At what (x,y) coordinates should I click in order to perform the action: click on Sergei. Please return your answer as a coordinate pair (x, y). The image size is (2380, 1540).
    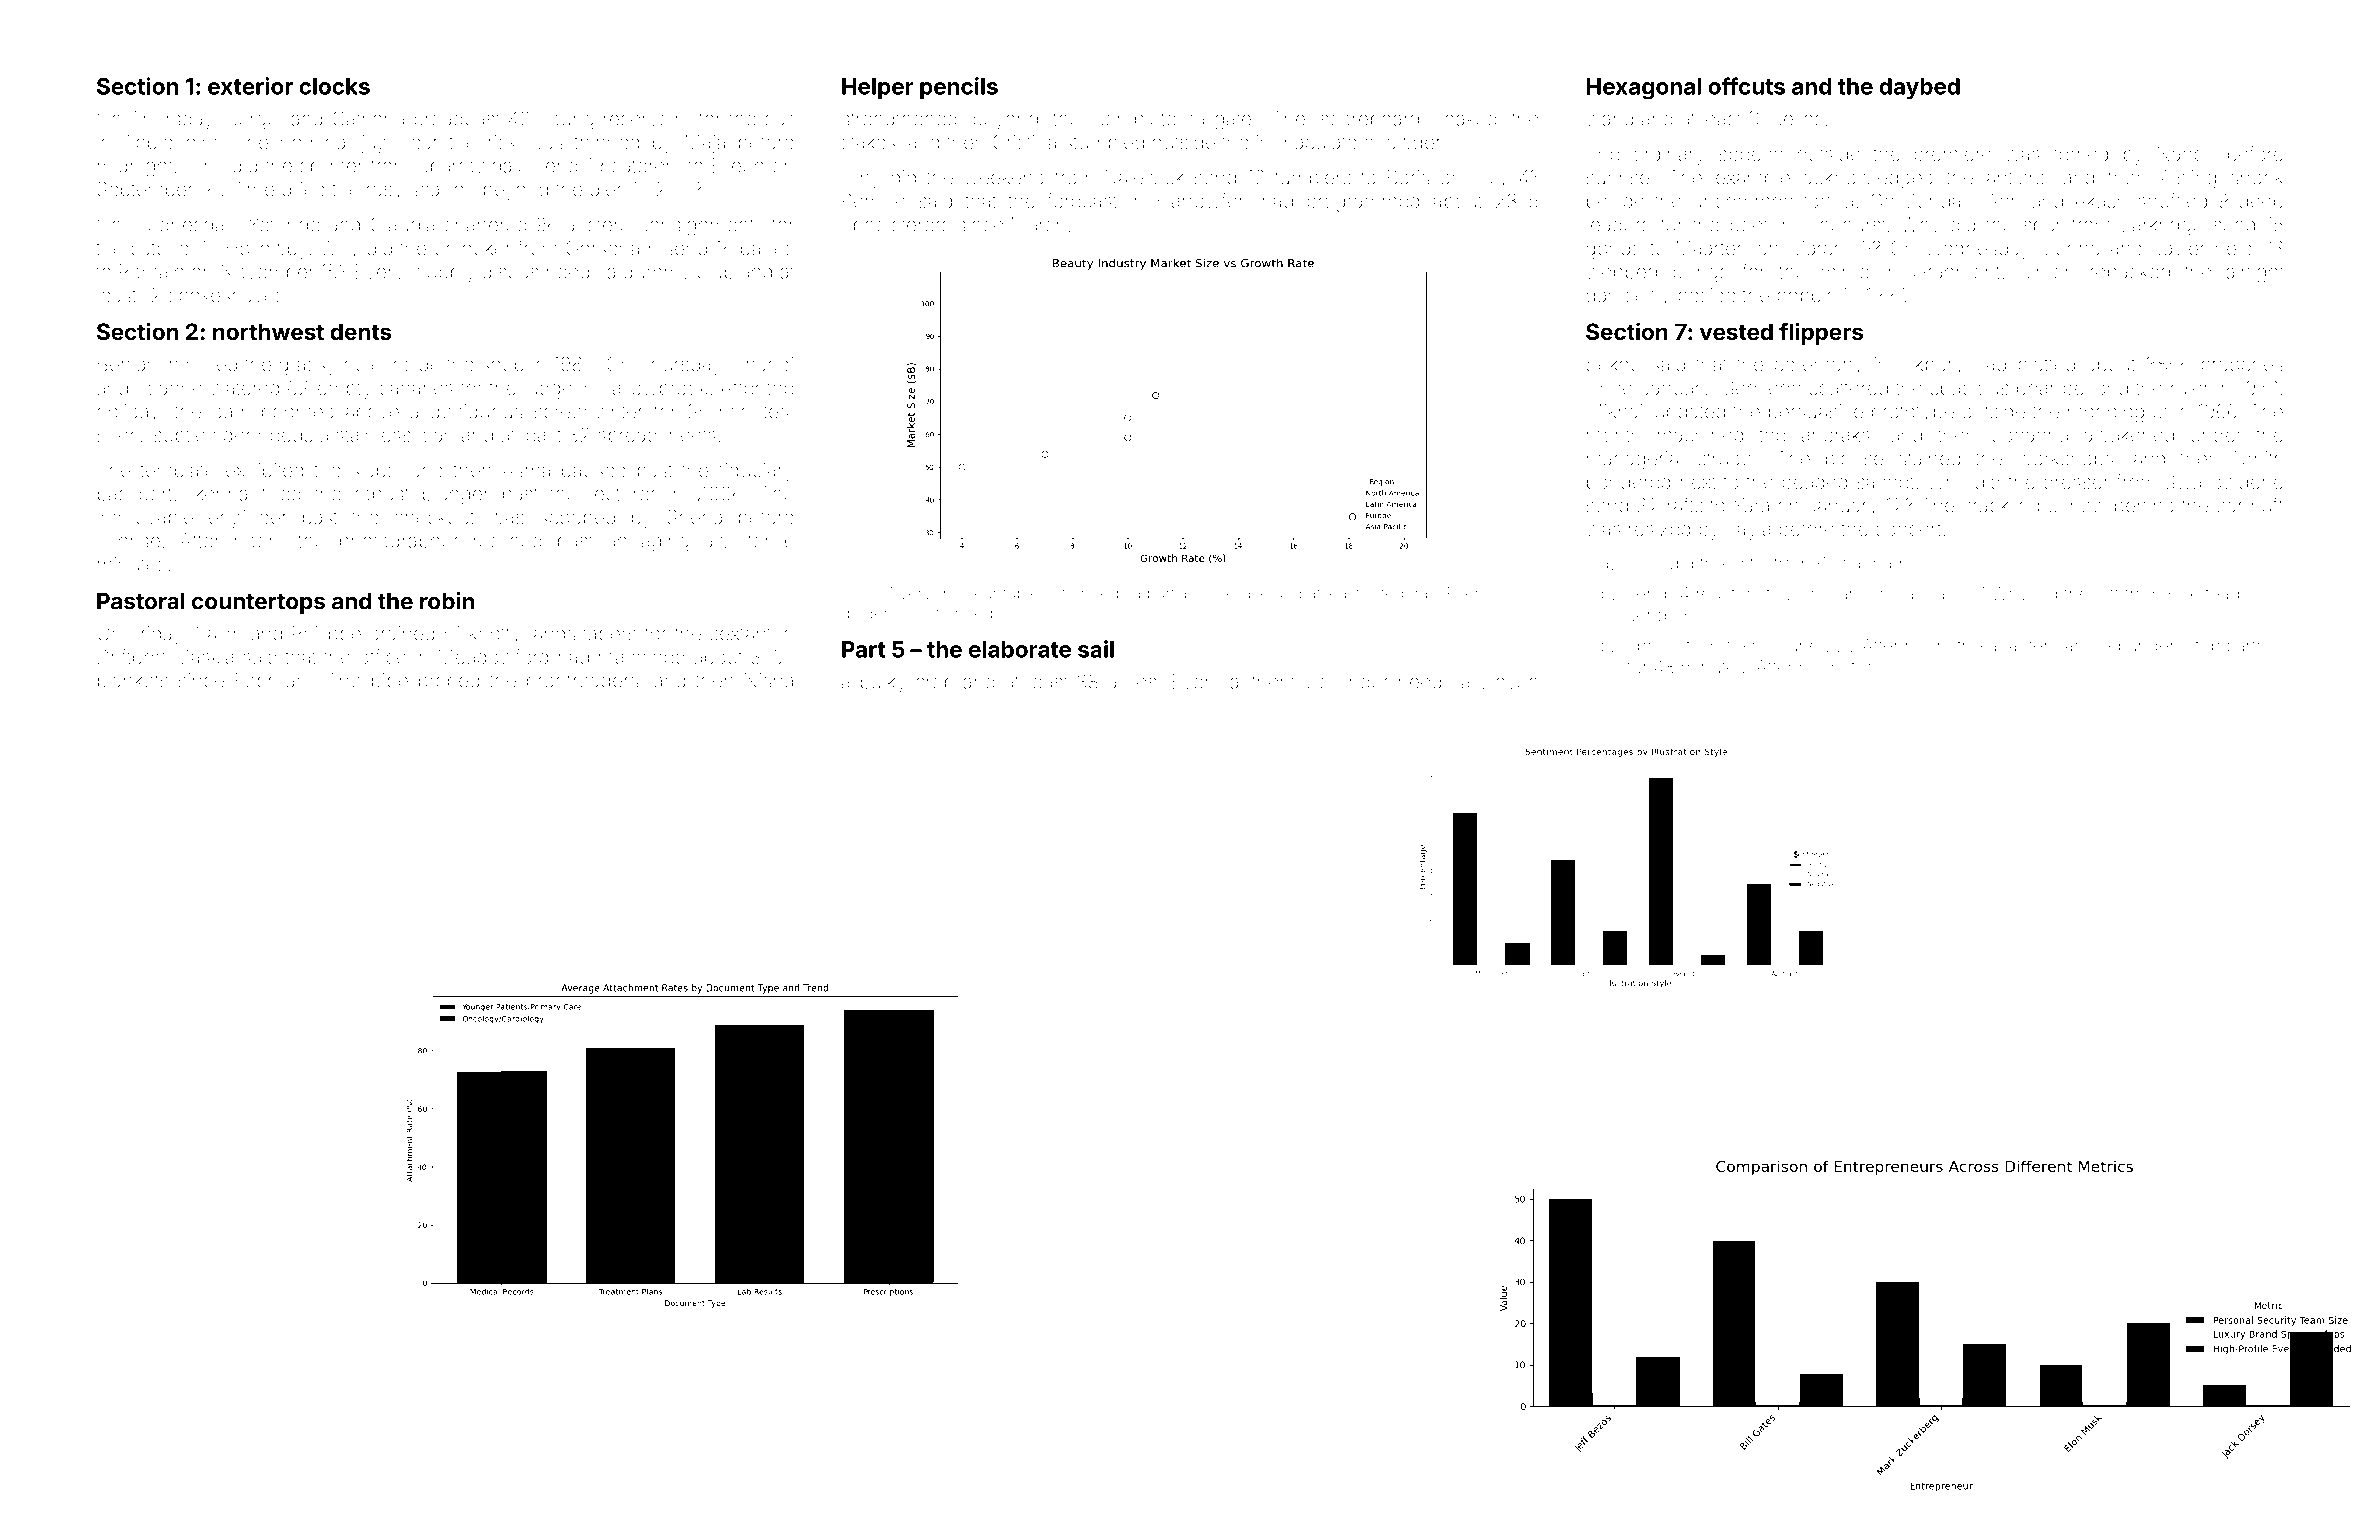
    Looking at the image, I should click on (254, 120).
